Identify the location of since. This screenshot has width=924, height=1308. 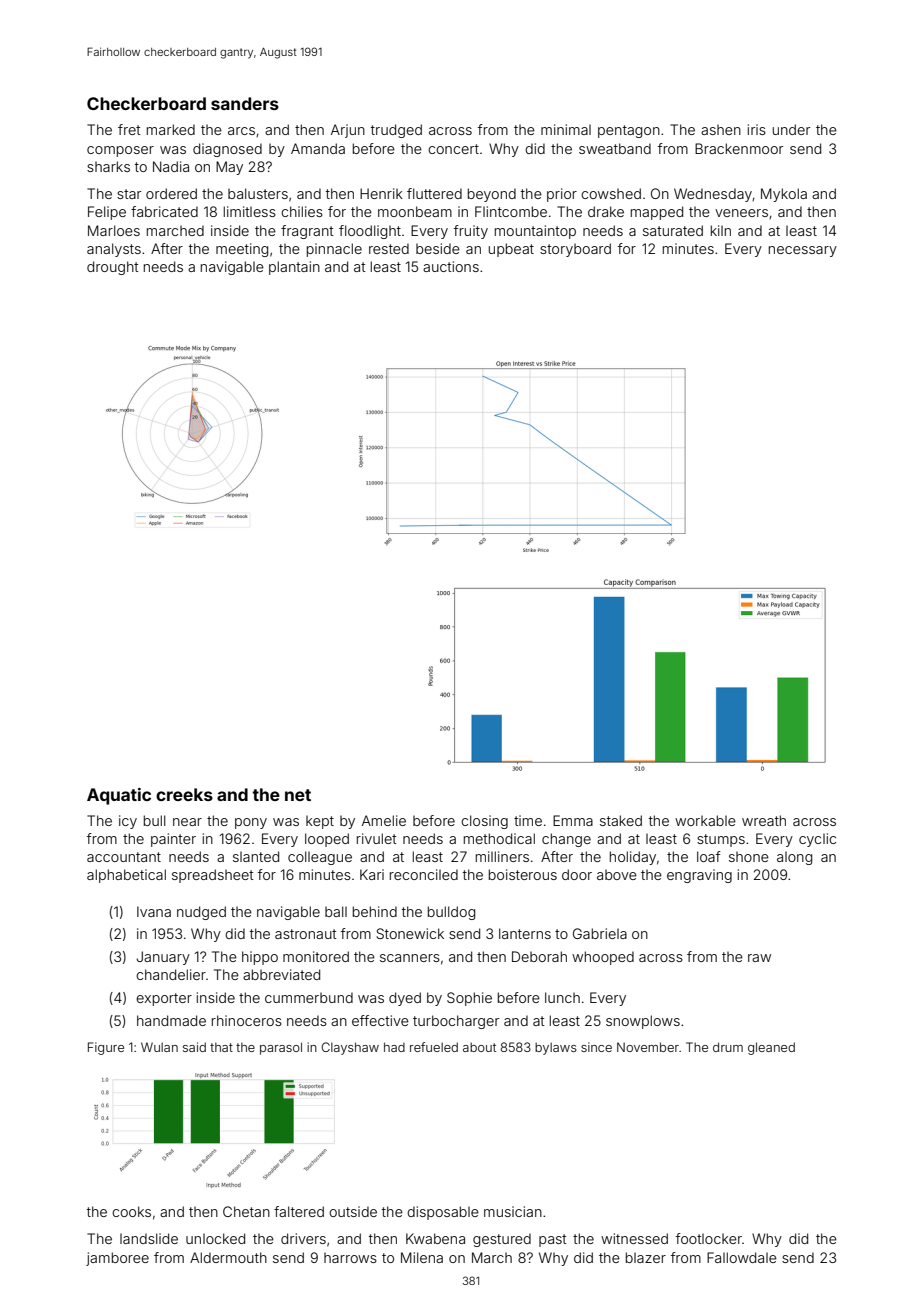
(596, 1047).
